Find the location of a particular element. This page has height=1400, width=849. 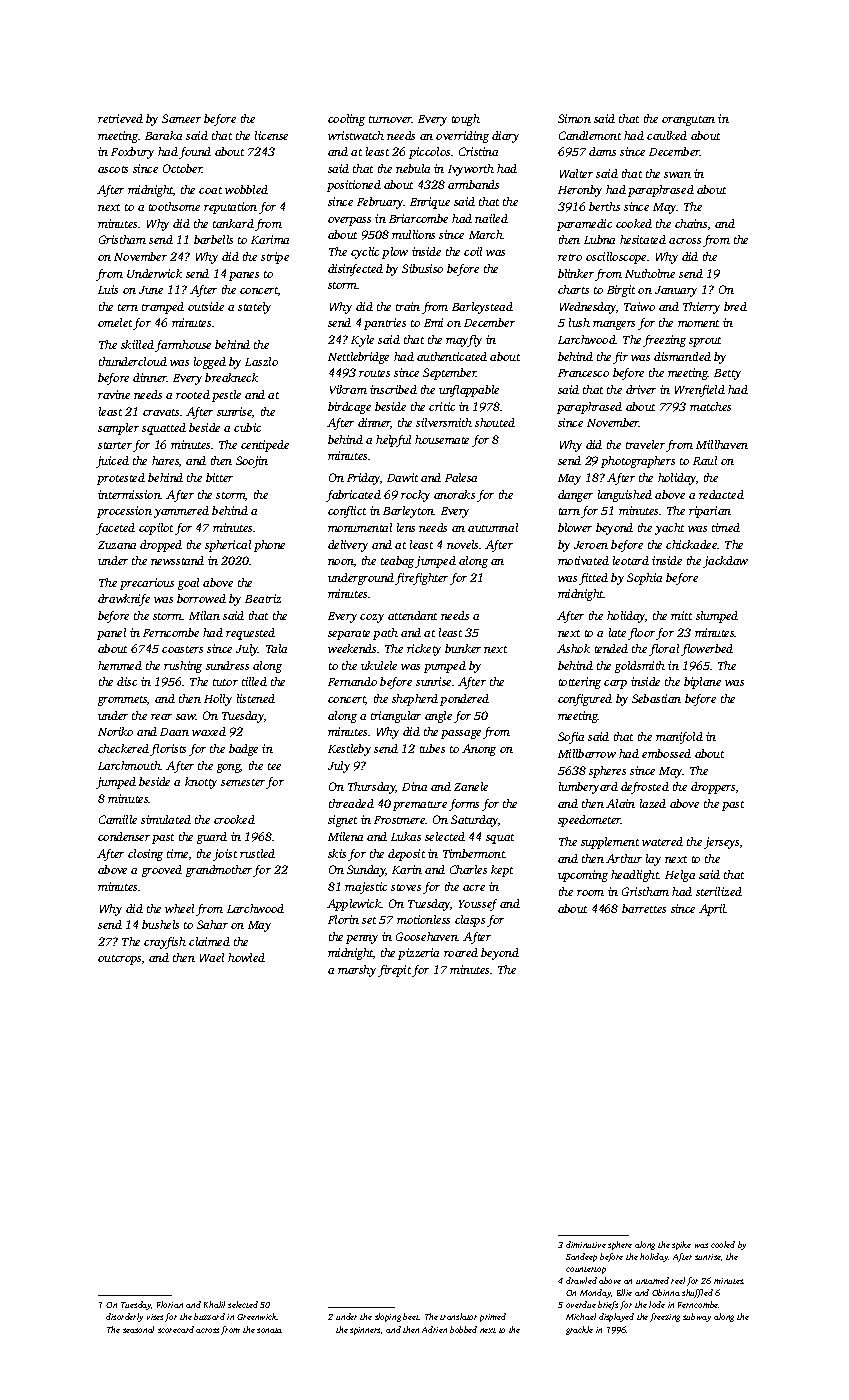

danger is located at coordinates (575, 496).
